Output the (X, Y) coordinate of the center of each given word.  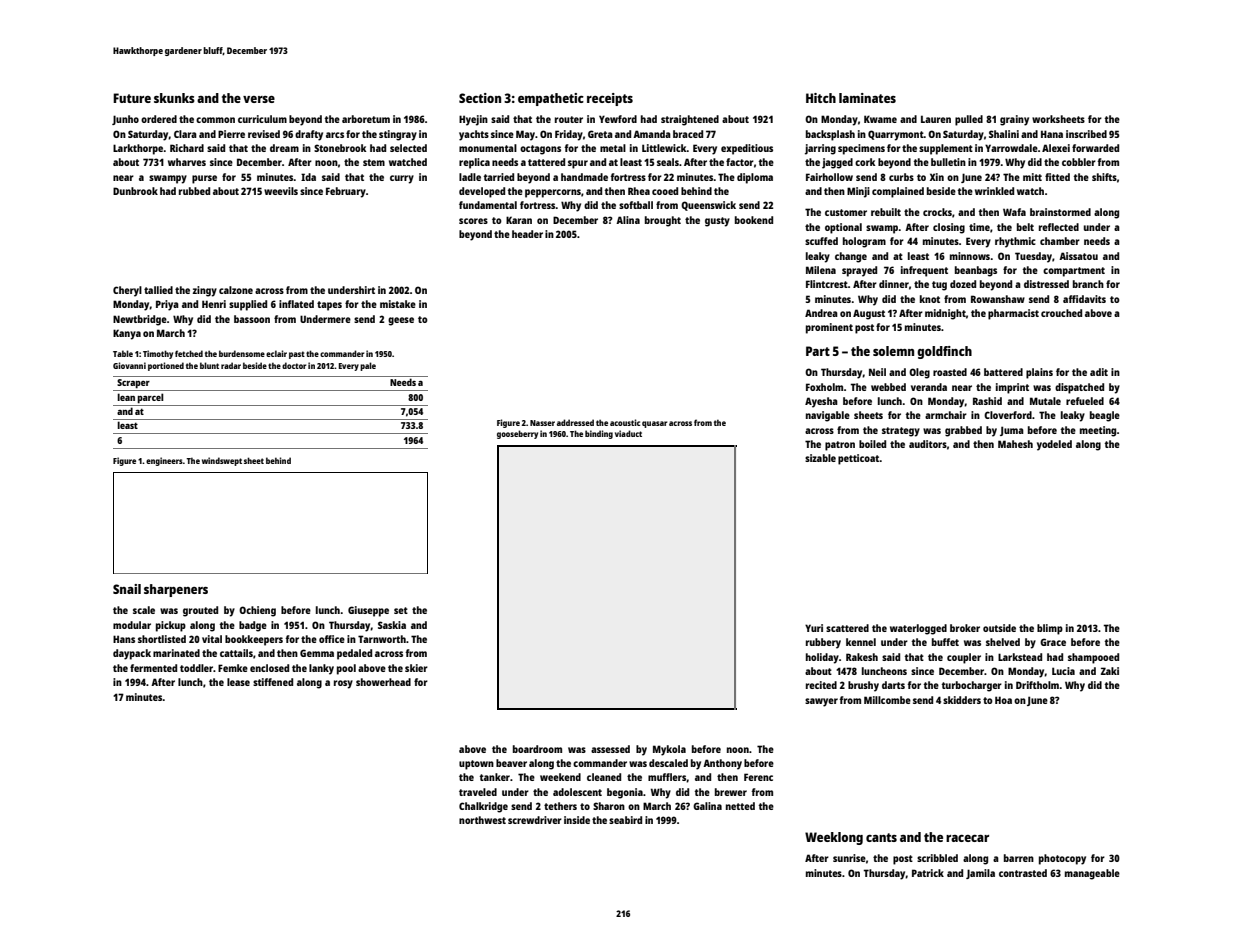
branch (1088, 284)
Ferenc (758, 777)
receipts (610, 99)
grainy (1014, 120)
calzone (236, 290)
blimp (1050, 629)
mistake (398, 304)
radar (231, 365)
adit (1099, 372)
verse (259, 99)
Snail (127, 589)
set (401, 610)
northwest (482, 820)
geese (401, 321)
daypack (132, 654)
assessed (610, 749)
